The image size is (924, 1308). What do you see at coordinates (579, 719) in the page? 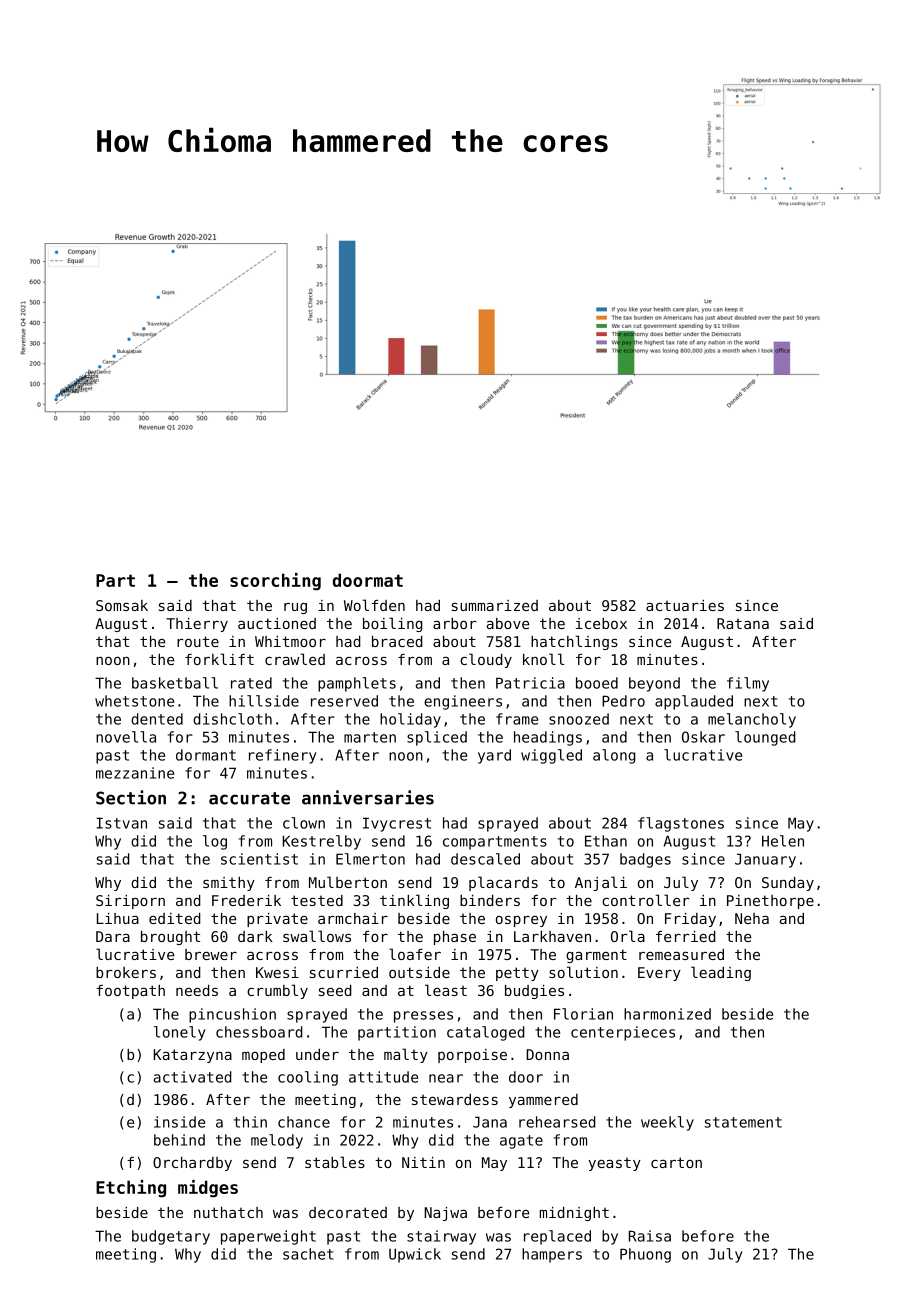
I see `snoozed` at bounding box center [579, 719].
